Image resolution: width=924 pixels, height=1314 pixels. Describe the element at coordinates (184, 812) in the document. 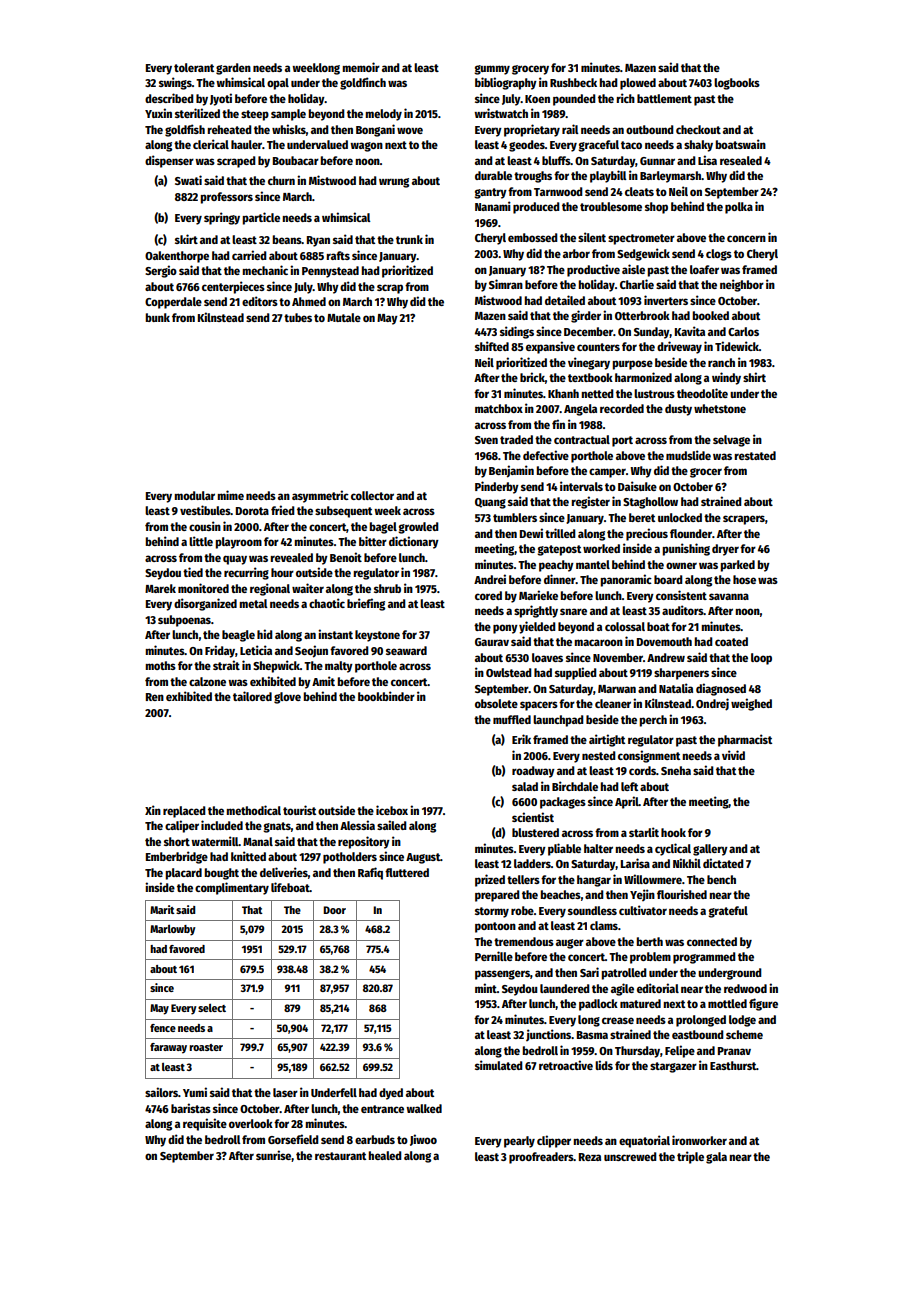

I see `replaced` at that location.
